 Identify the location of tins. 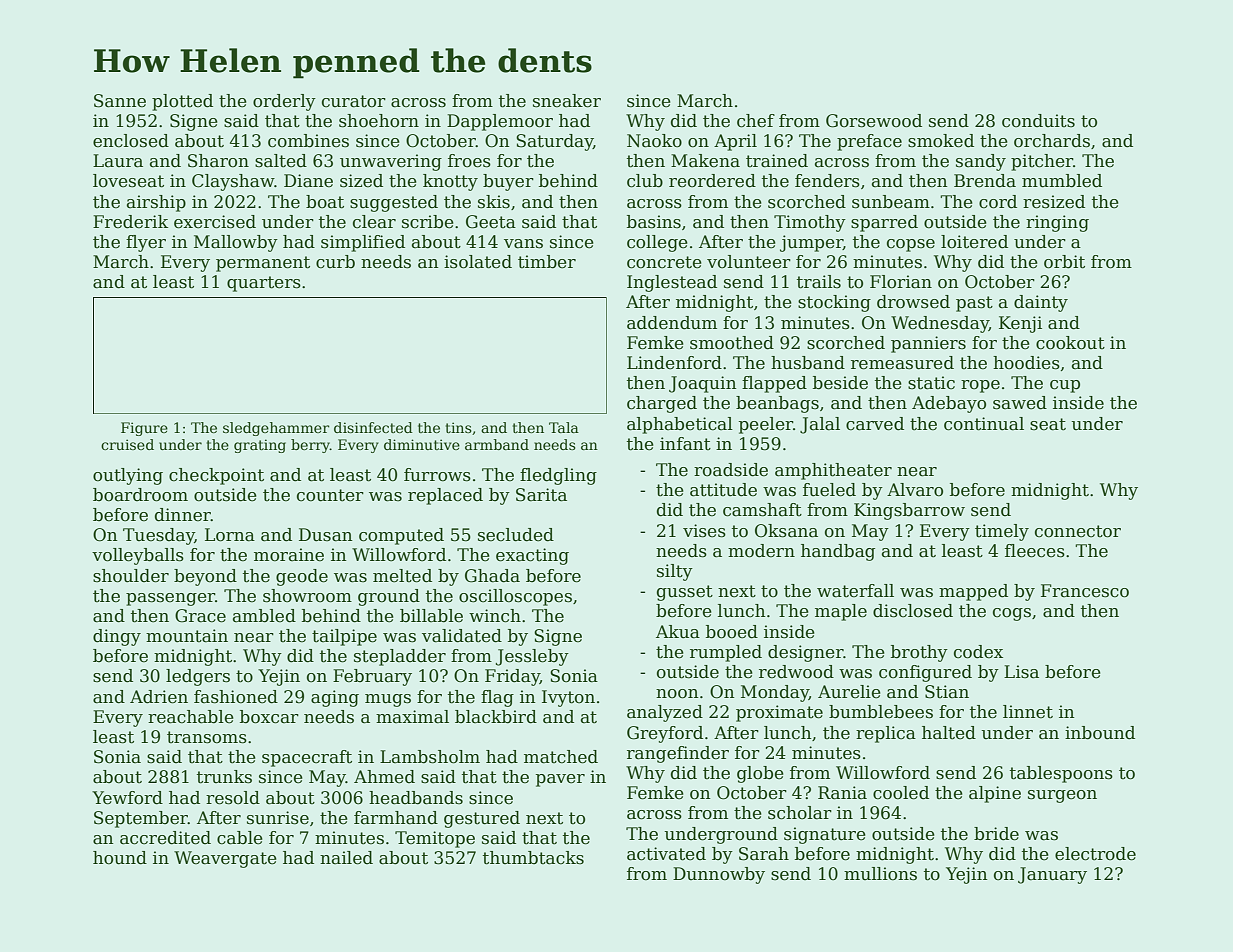
(459, 427).
